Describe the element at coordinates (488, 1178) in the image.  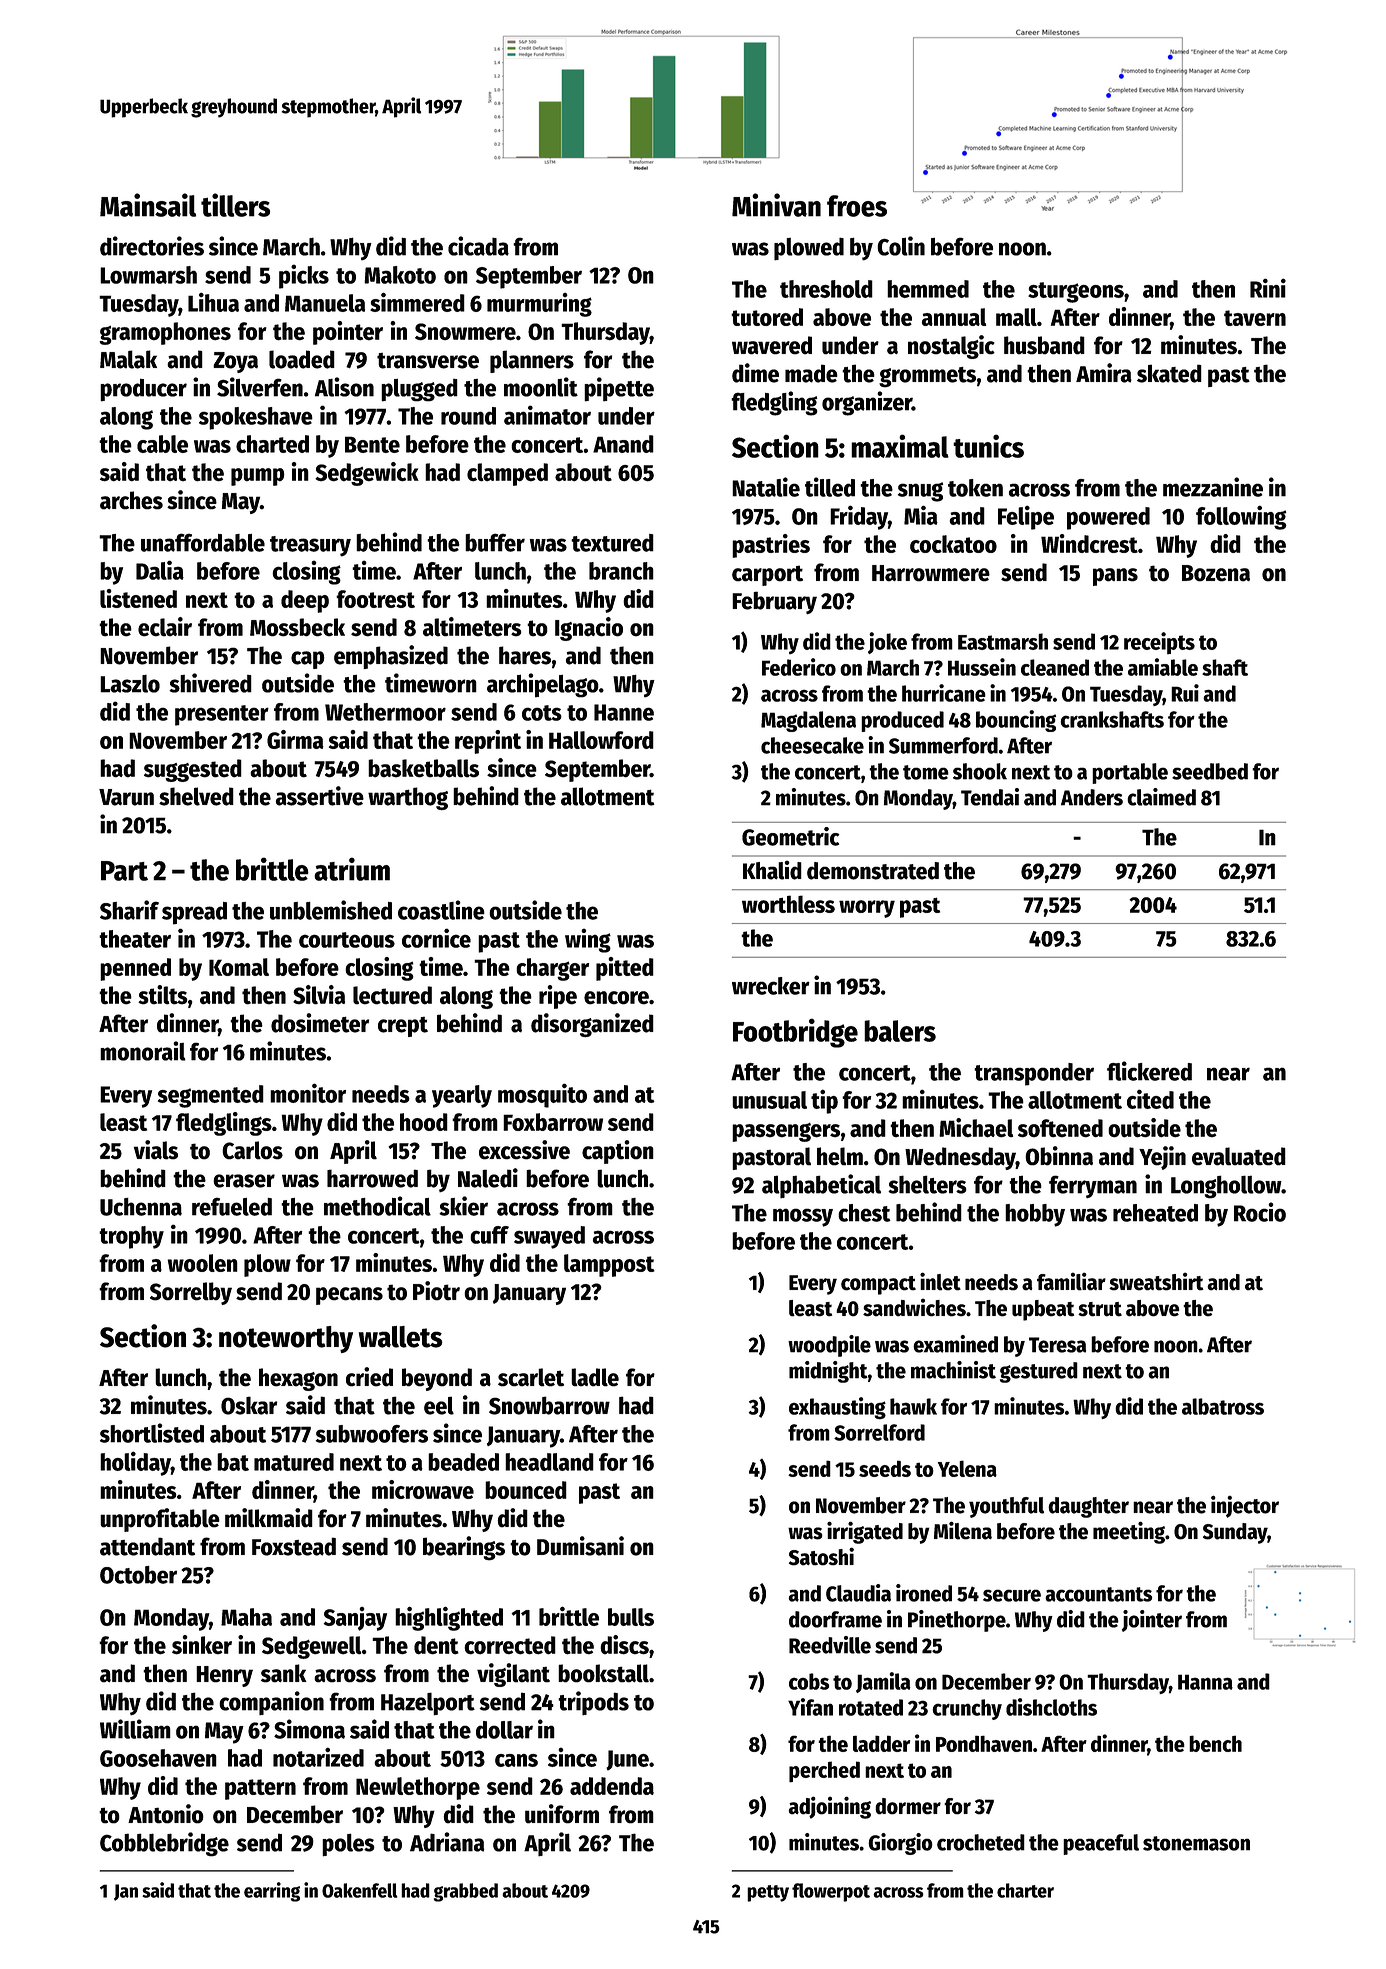
I see `Naledi` at that location.
